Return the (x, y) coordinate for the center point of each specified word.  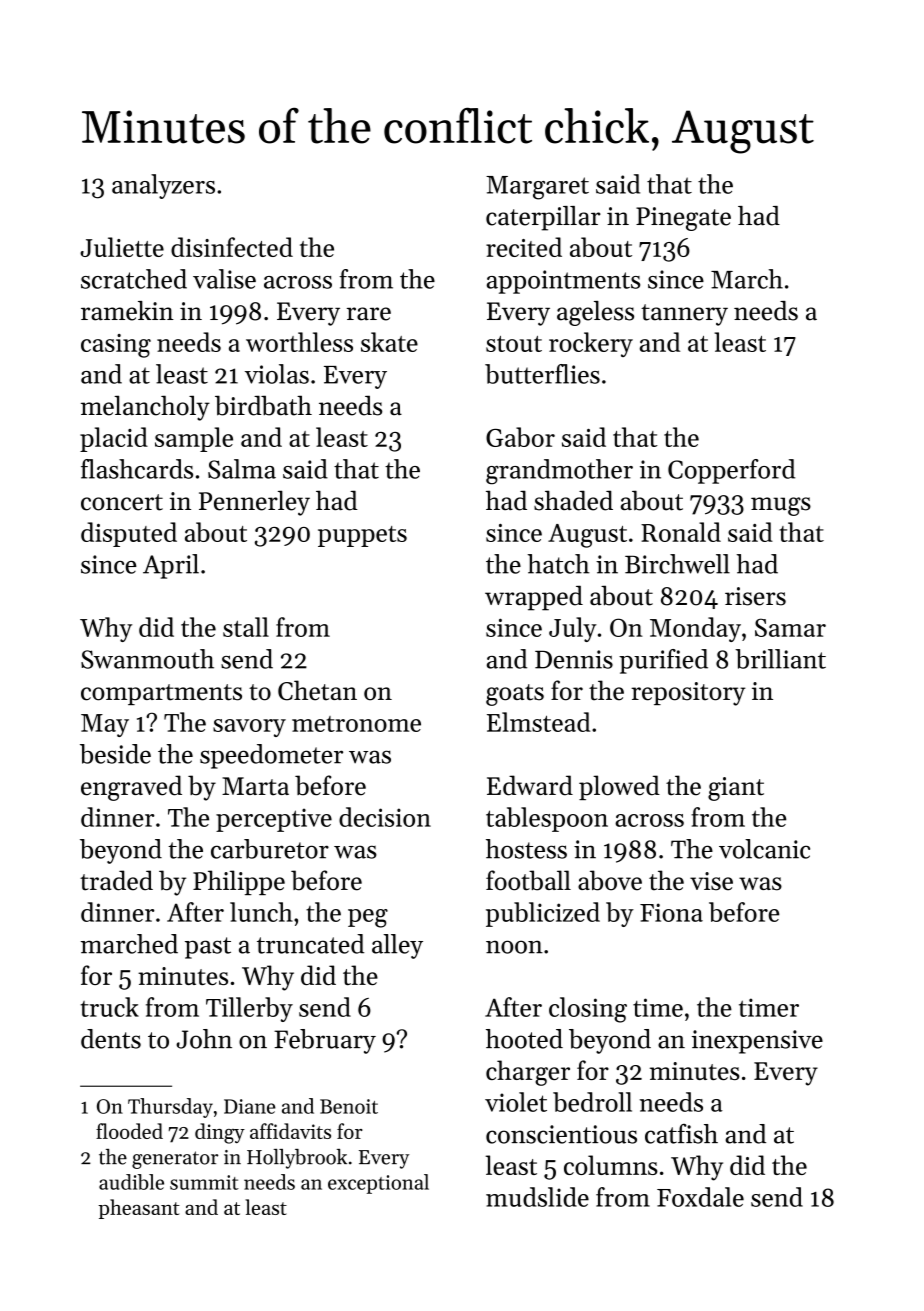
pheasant (139, 1209)
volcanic (764, 849)
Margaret (537, 188)
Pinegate (683, 219)
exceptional (378, 1184)
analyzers (163, 186)
